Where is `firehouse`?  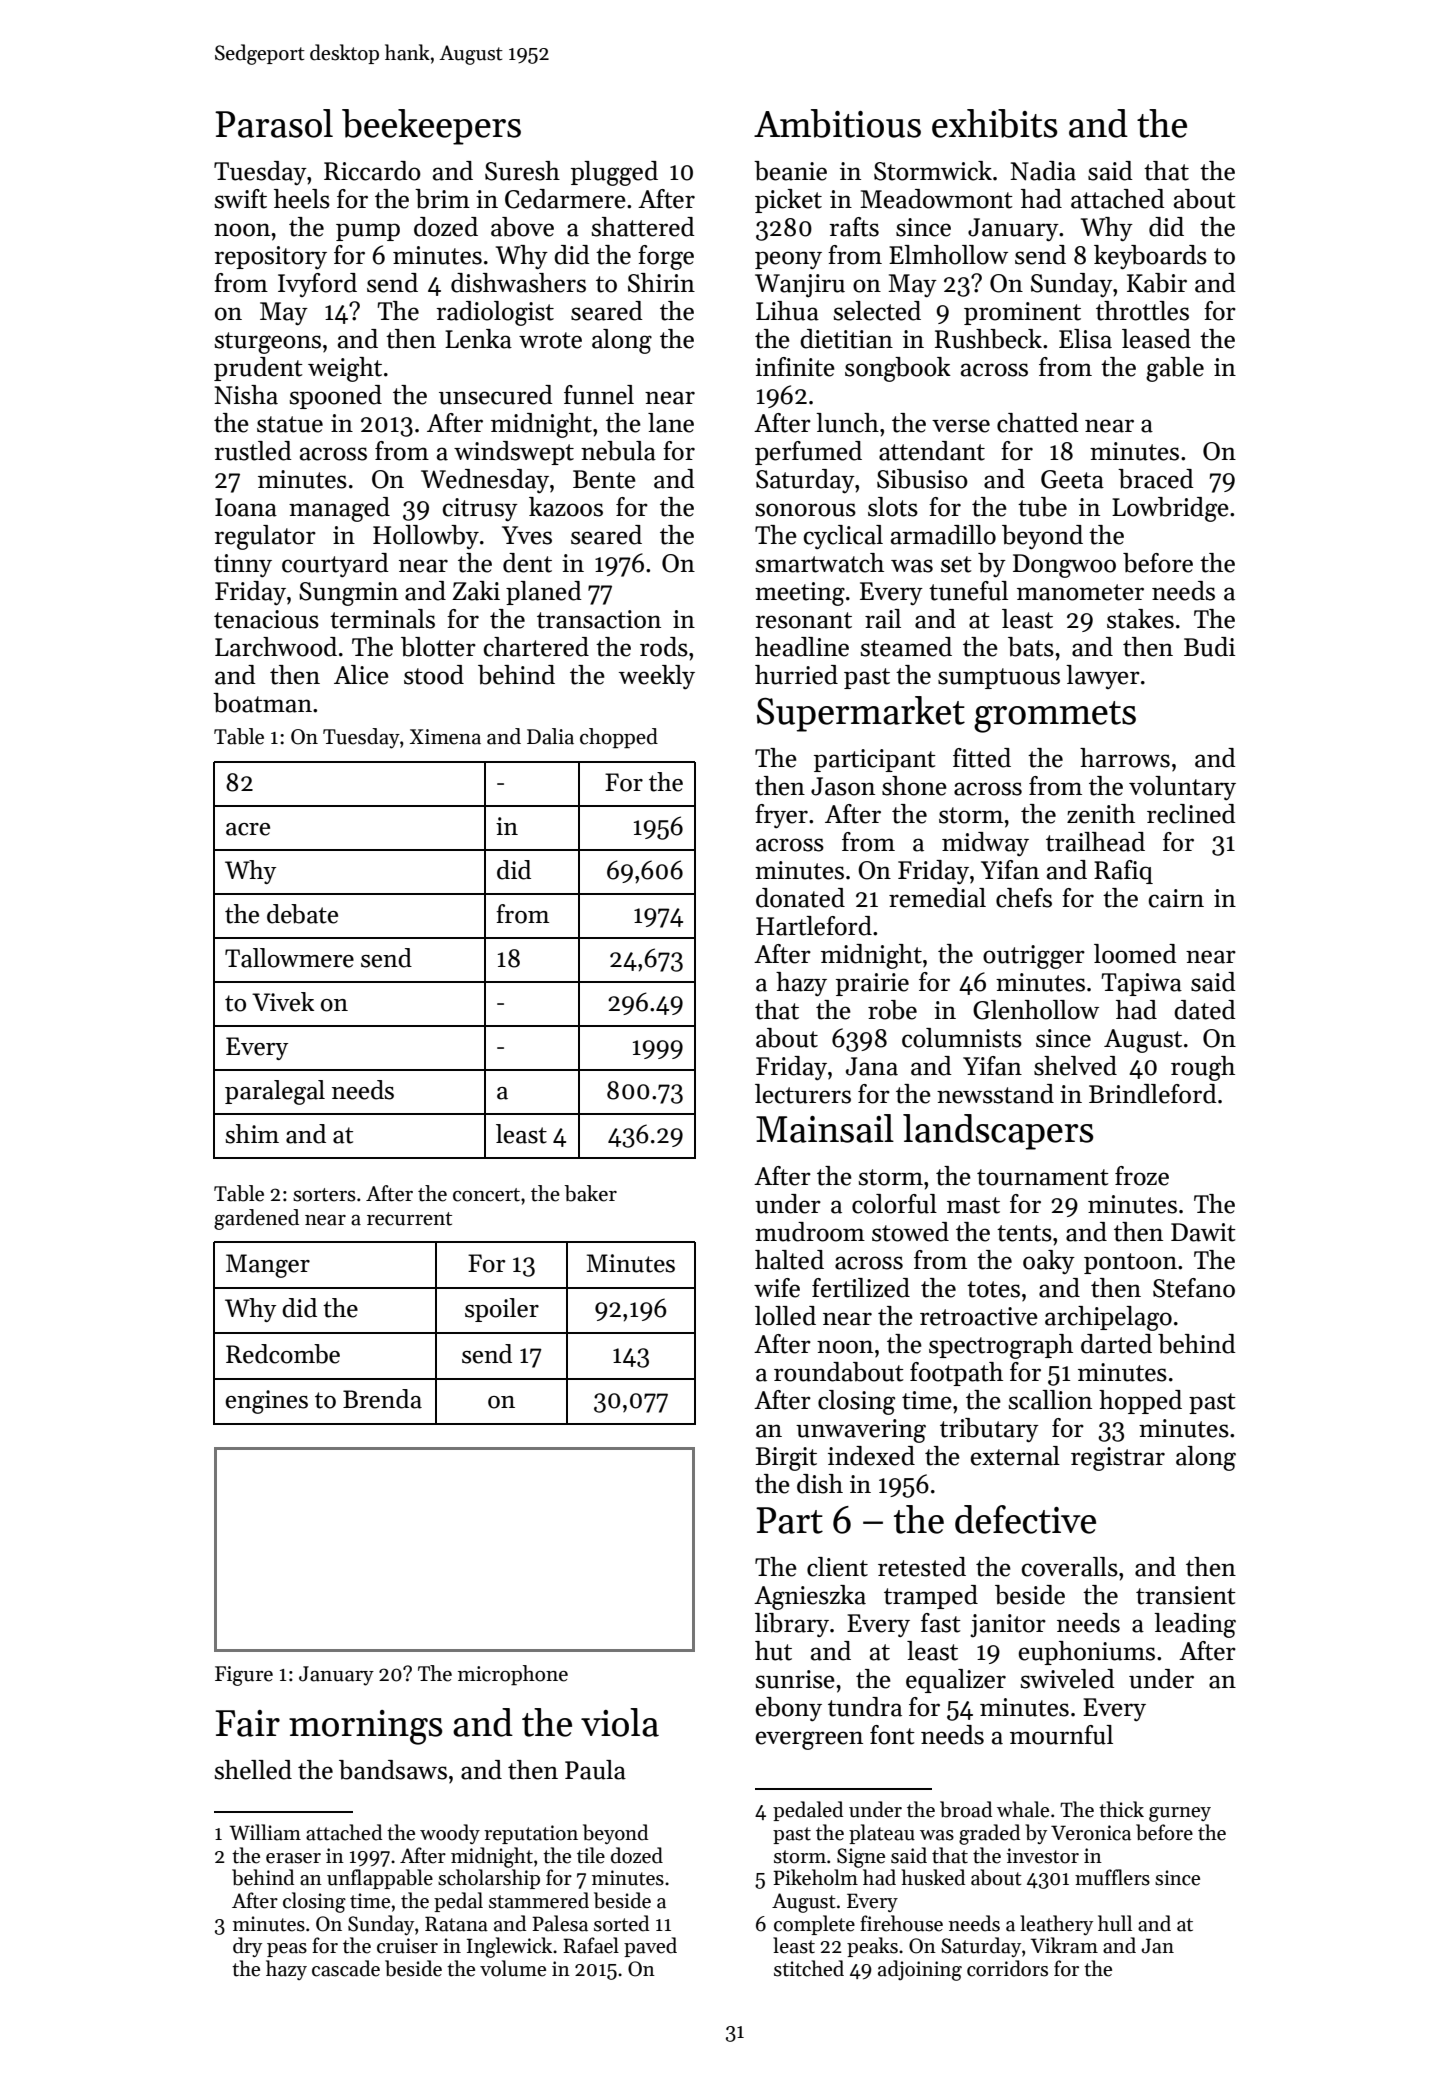 firehouse is located at coordinates (901, 1923).
